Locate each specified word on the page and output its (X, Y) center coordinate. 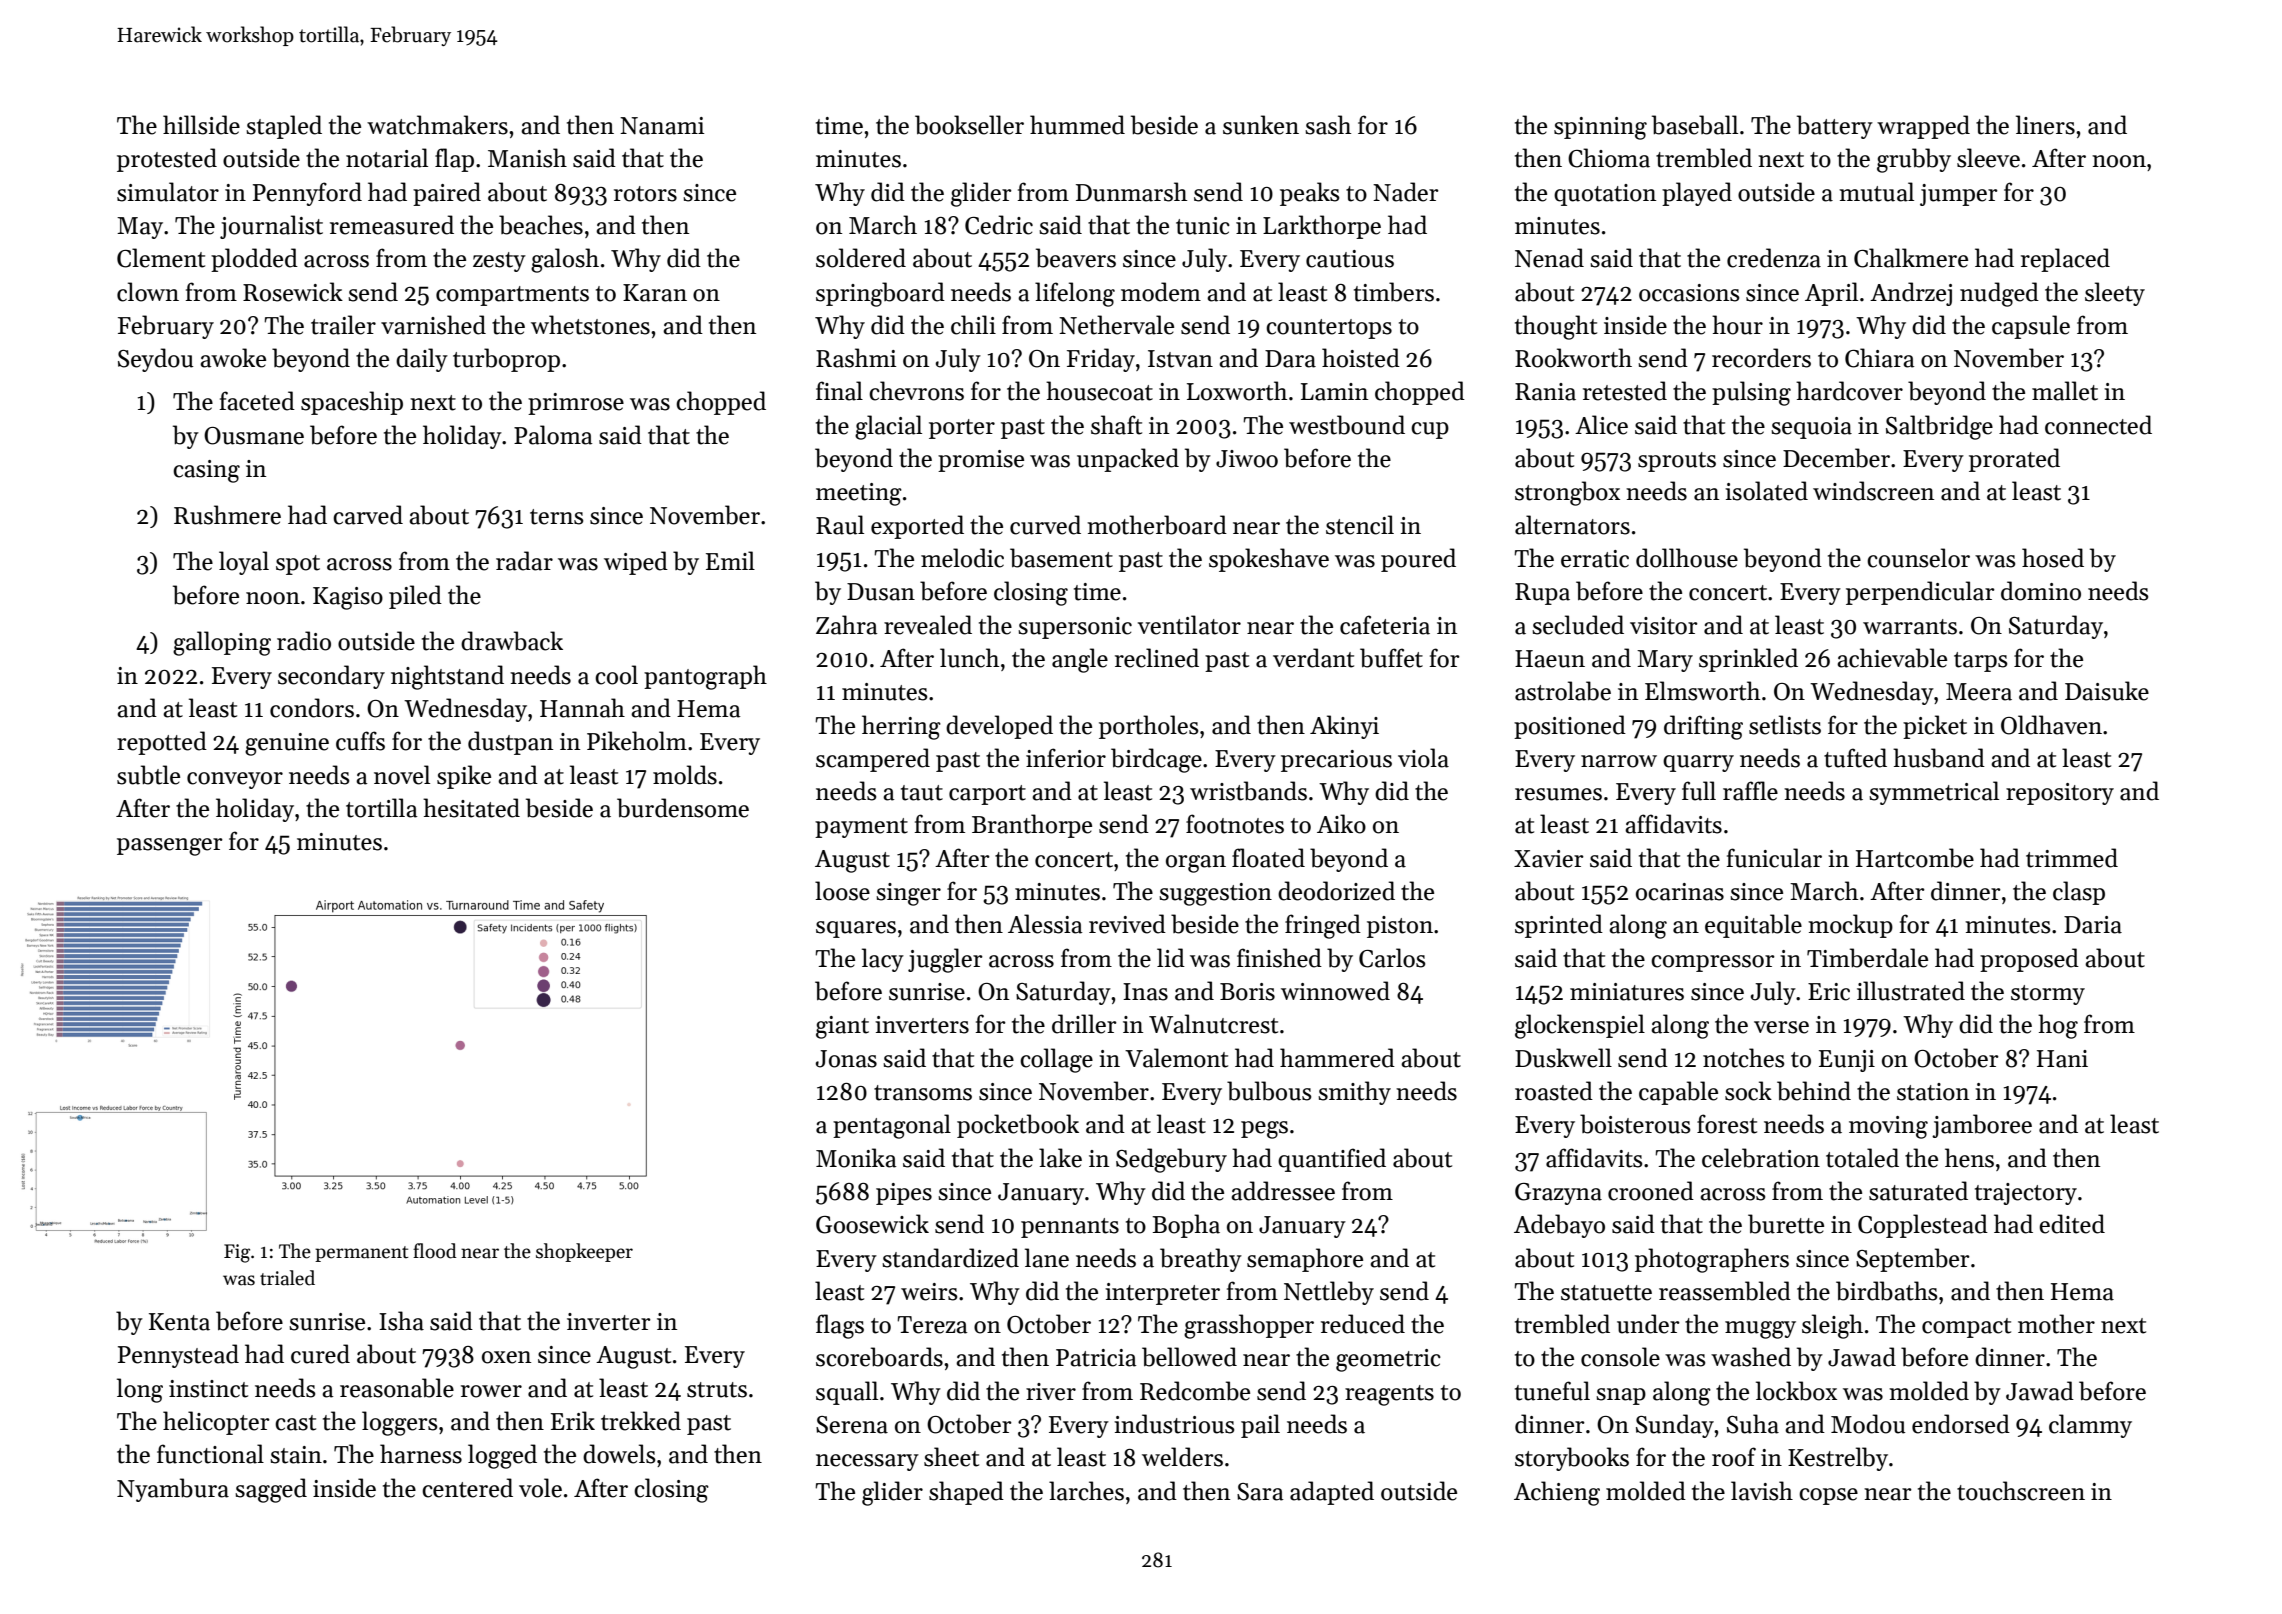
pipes (904, 1194)
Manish (527, 158)
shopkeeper (584, 1252)
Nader (1406, 192)
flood (435, 1251)
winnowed (1335, 991)
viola (1423, 758)
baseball (1695, 125)
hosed (2053, 558)
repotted (162, 743)
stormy (2048, 995)
